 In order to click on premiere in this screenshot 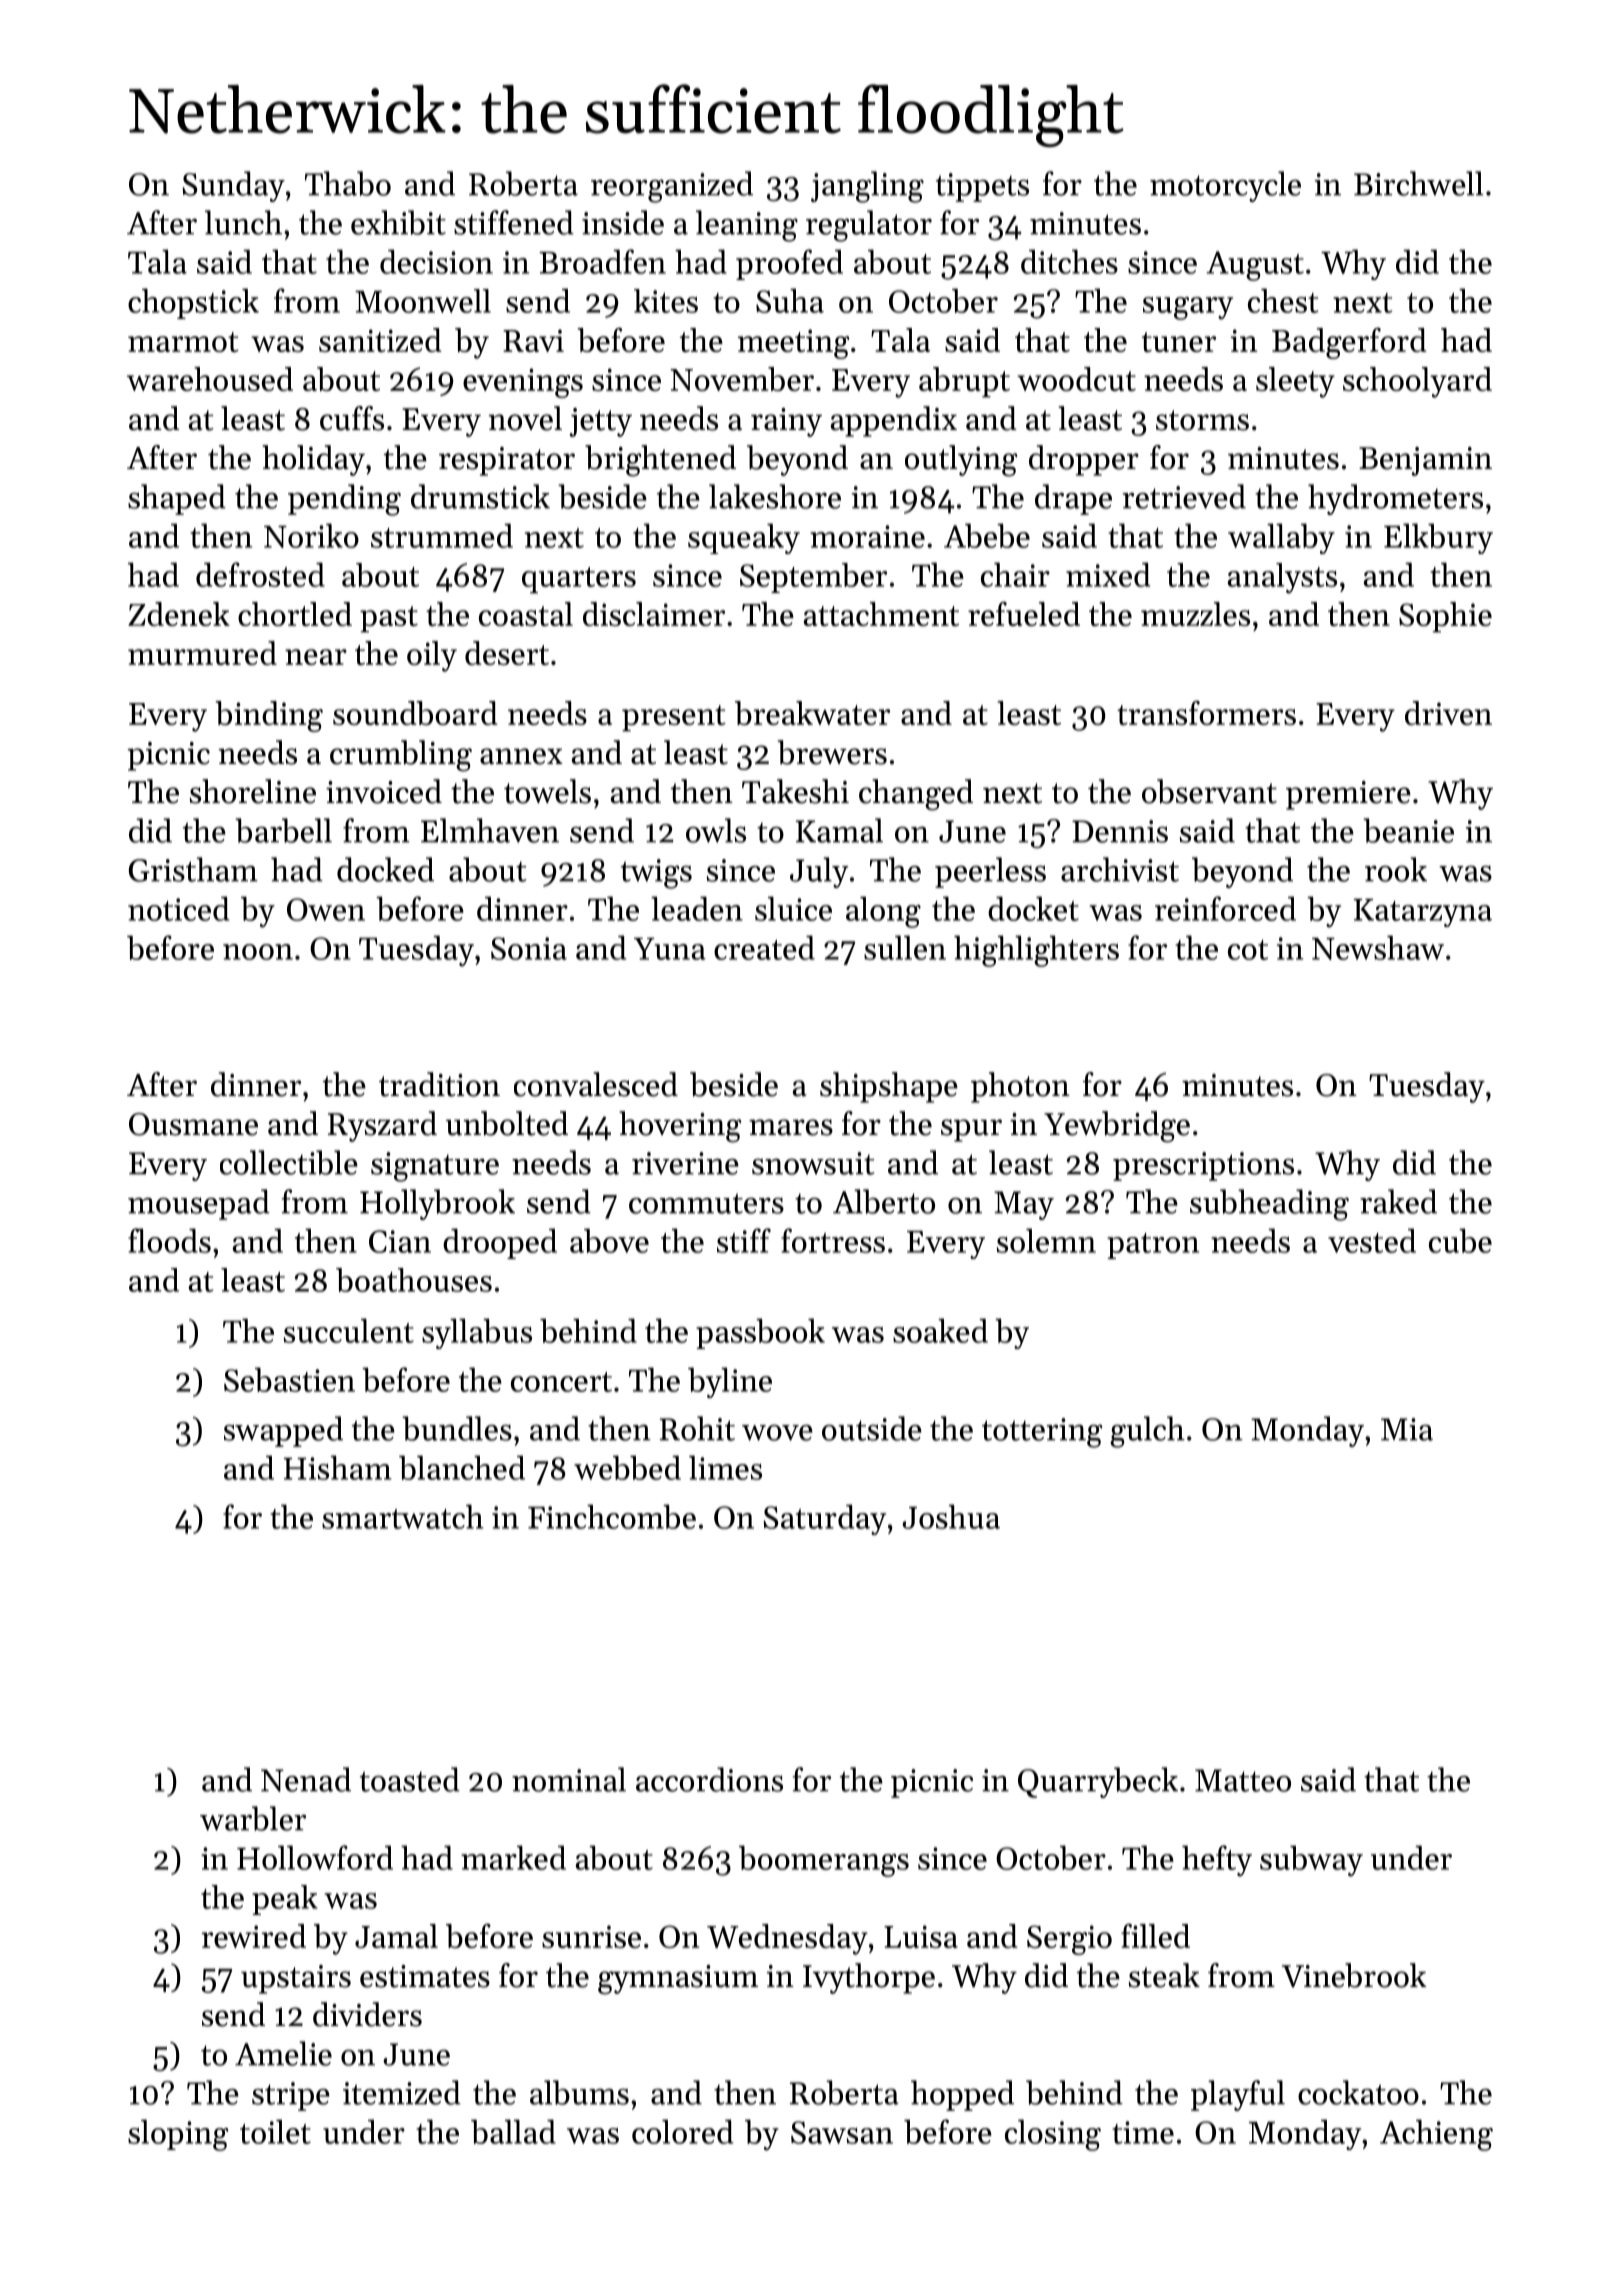, I will do `click(1348, 795)`.
